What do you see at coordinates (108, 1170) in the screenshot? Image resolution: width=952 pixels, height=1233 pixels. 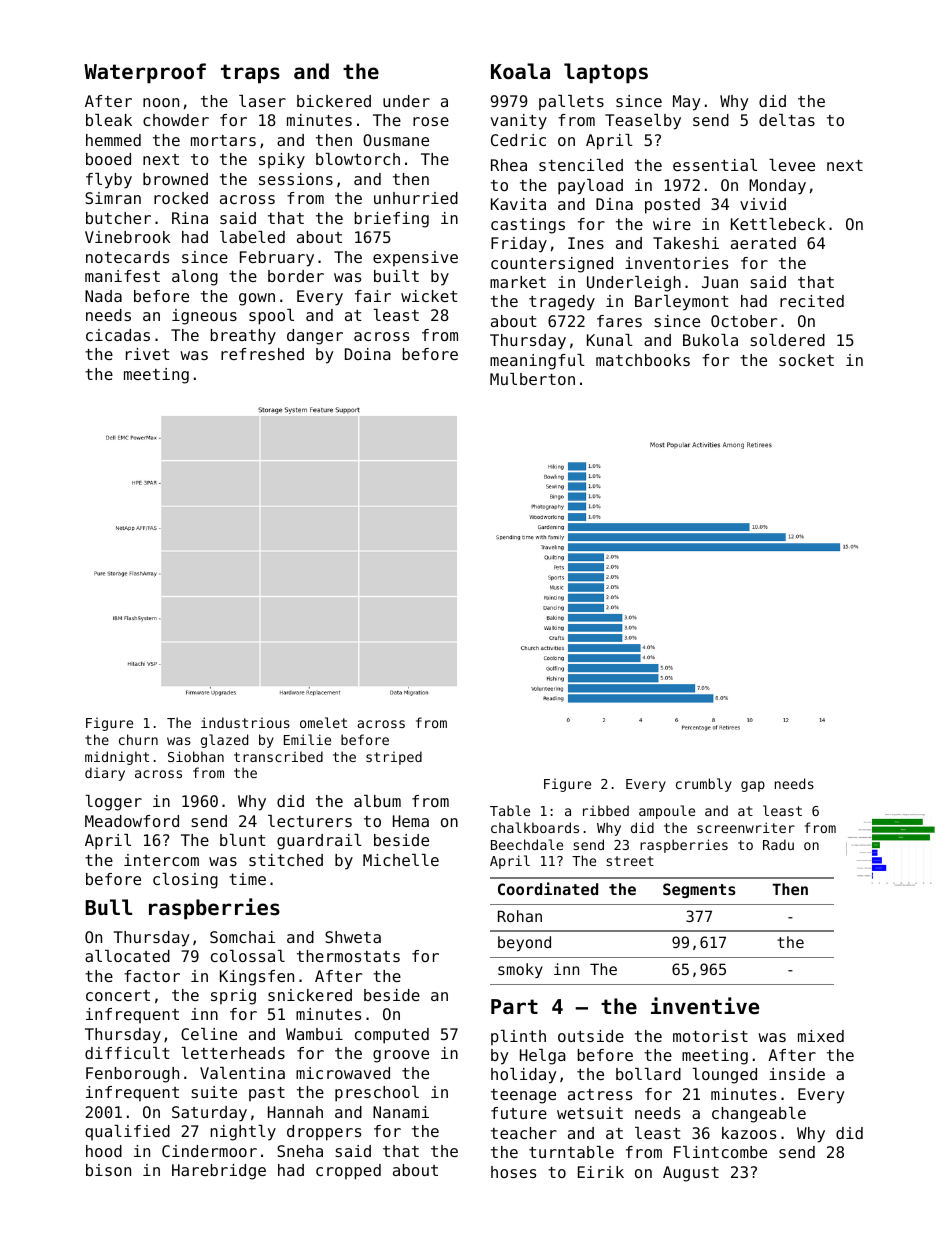 I see `bison` at bounding box center [108, 1170].
